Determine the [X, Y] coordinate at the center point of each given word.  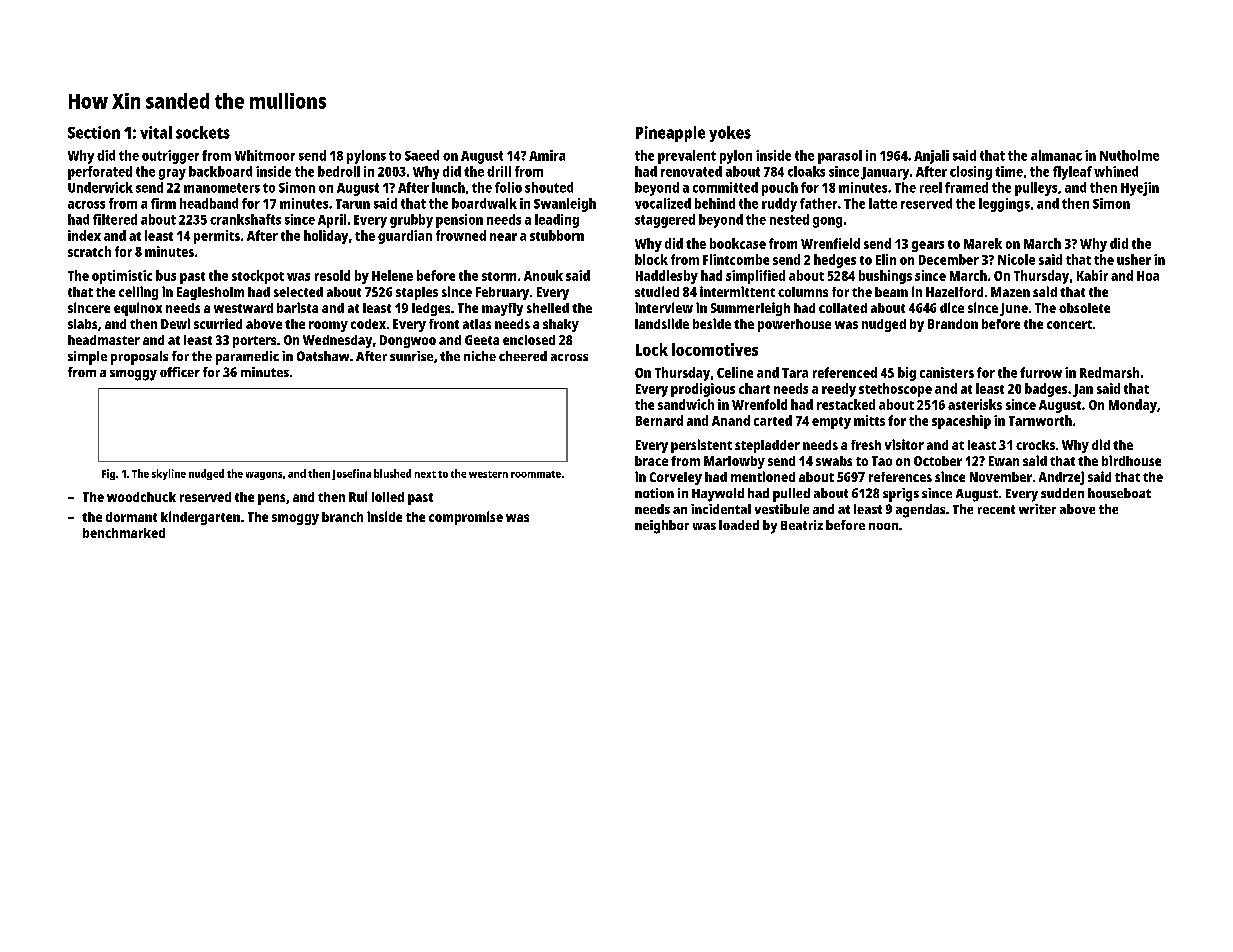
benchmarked [124, 533]
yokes [730, 134]
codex [368, 324]
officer [180, 372]
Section [94, 132]
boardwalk [484, 203]
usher [1134, 259]
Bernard [659, 420]
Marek [983, 243]
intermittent [737, 291]
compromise [466, 518]
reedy [839, 390]
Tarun [353, 204]
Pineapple [670, 134]
